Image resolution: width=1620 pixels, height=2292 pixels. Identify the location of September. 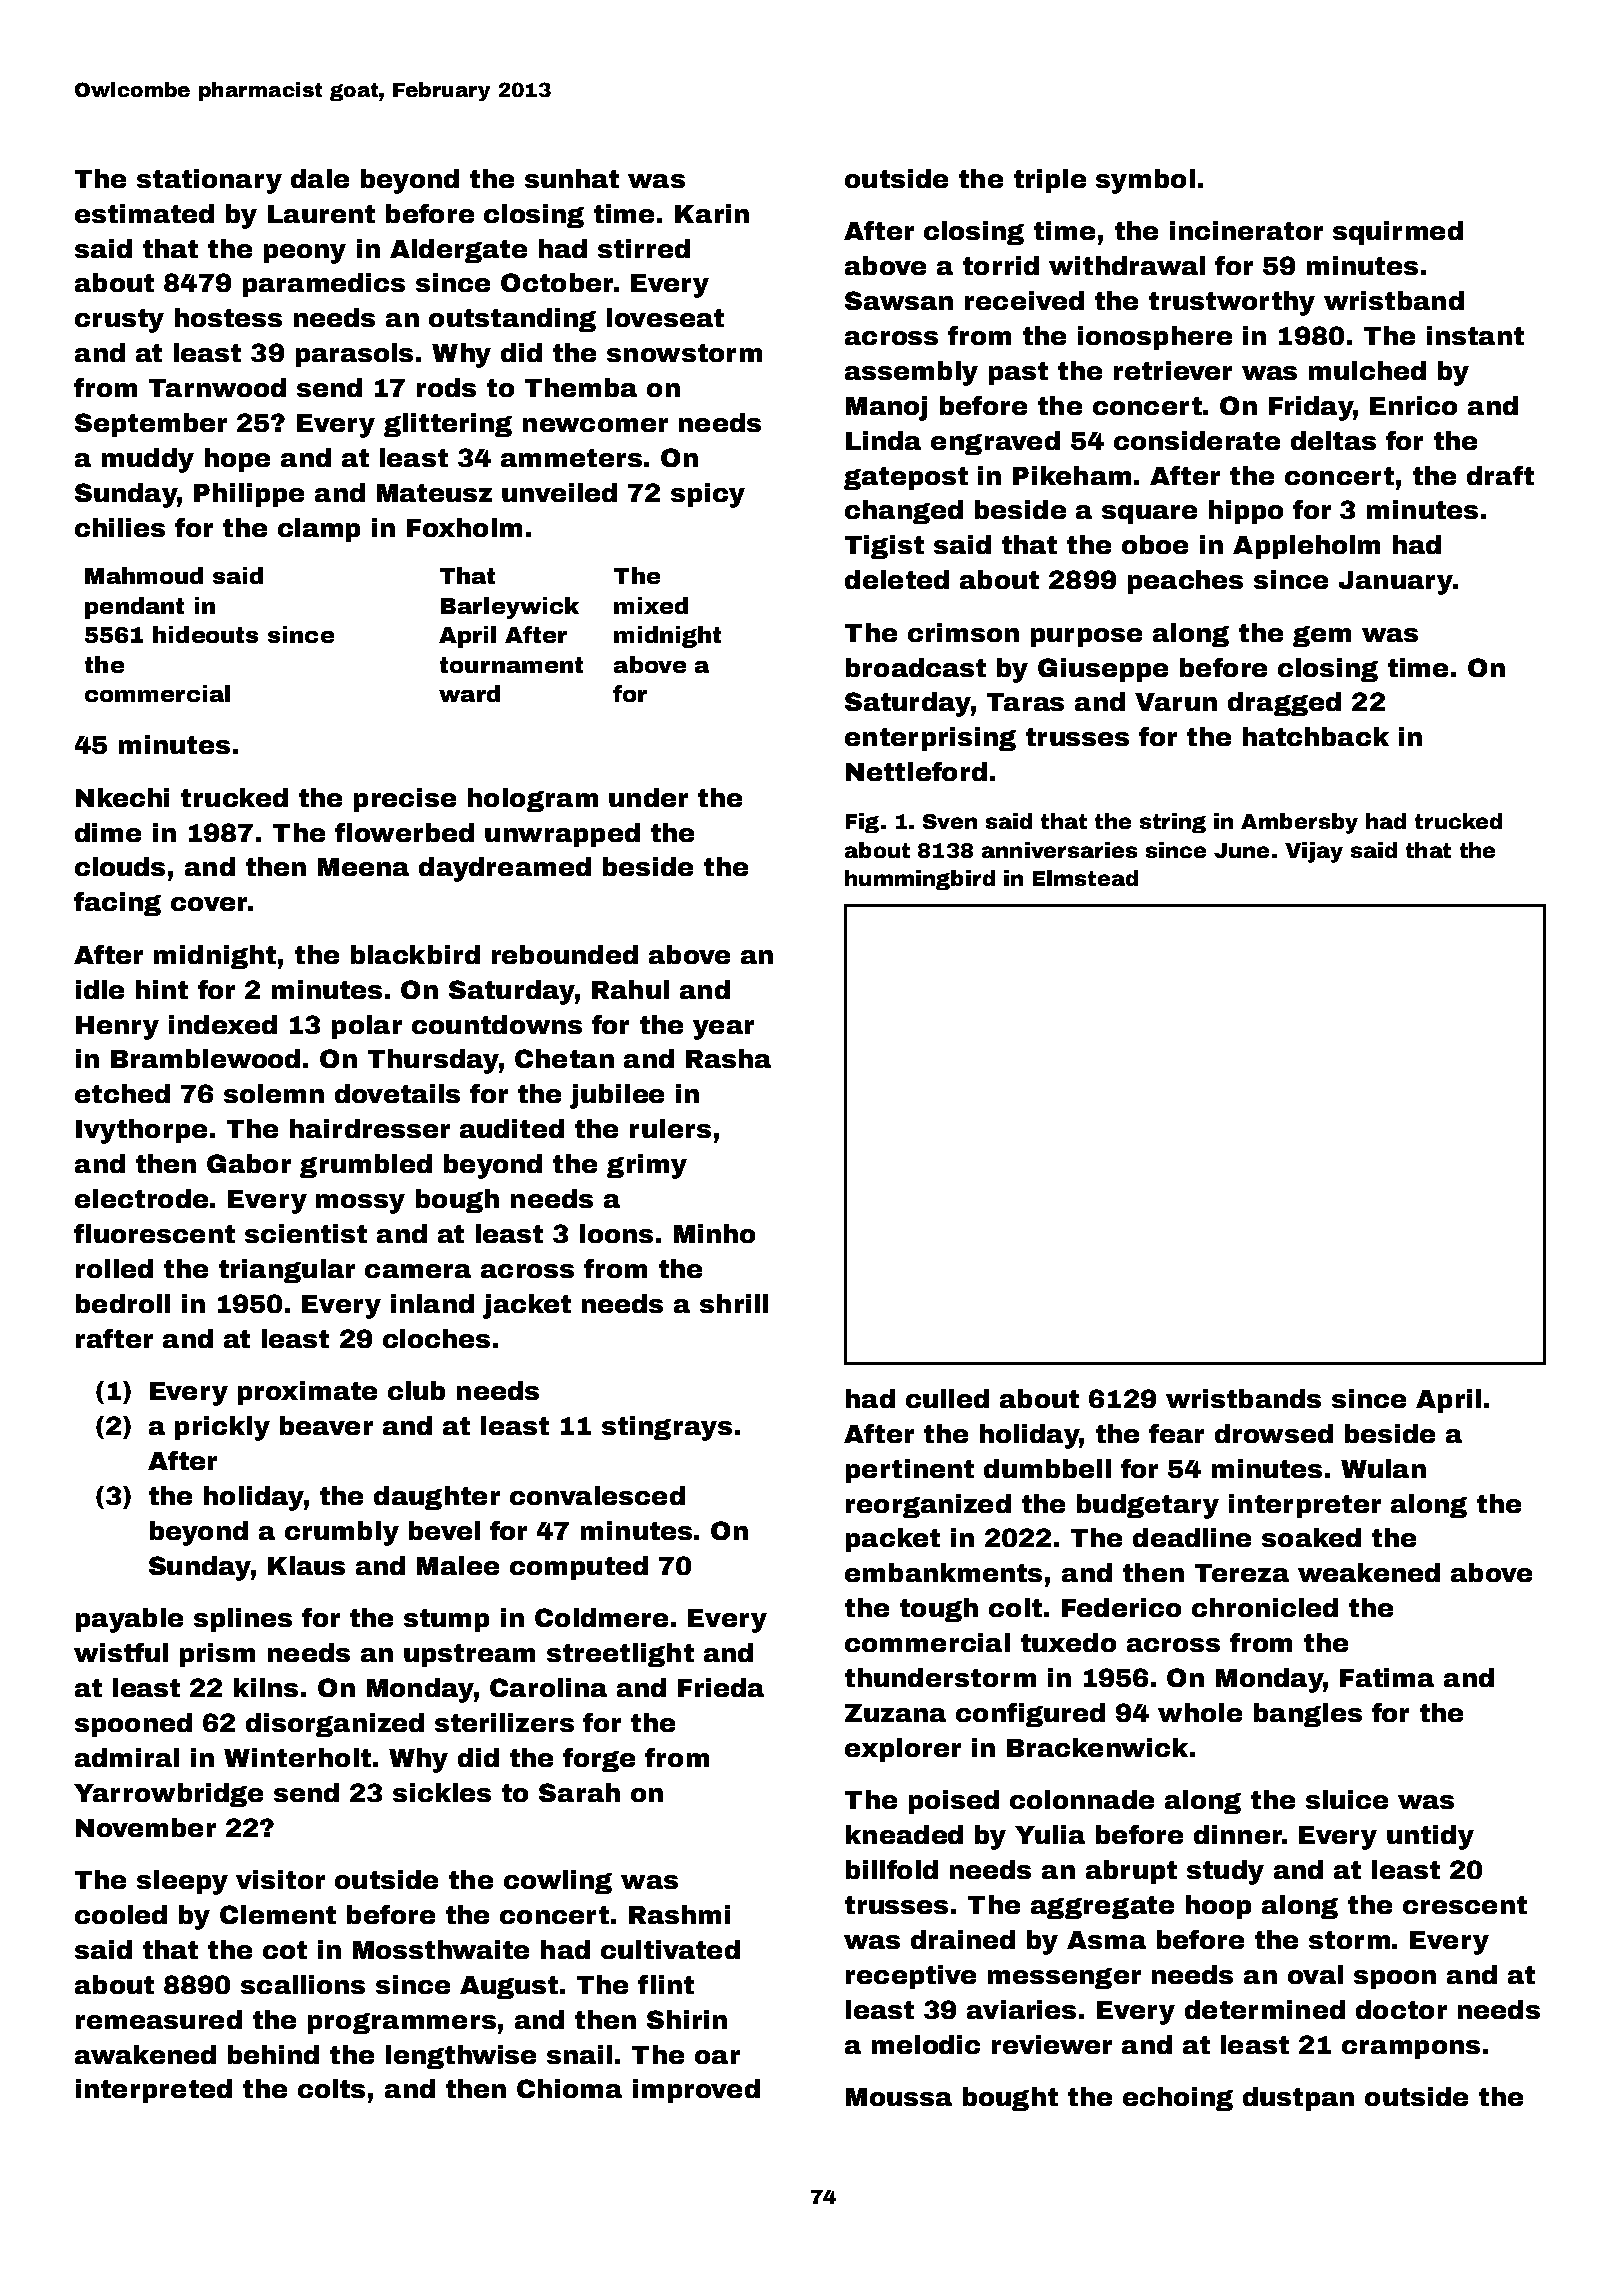
(151, 425).
